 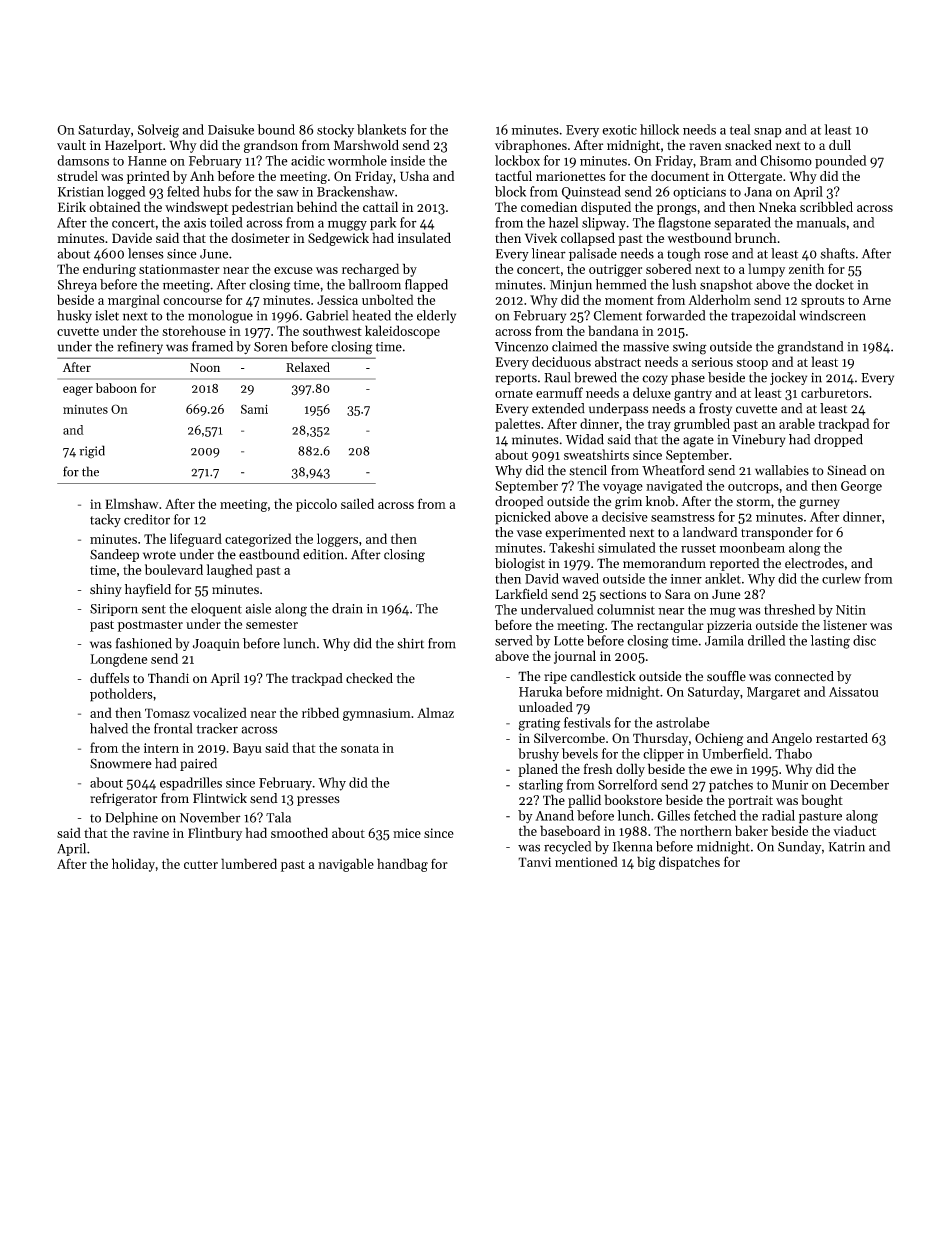 I want to click on eager, so click(x=78, y=391).
